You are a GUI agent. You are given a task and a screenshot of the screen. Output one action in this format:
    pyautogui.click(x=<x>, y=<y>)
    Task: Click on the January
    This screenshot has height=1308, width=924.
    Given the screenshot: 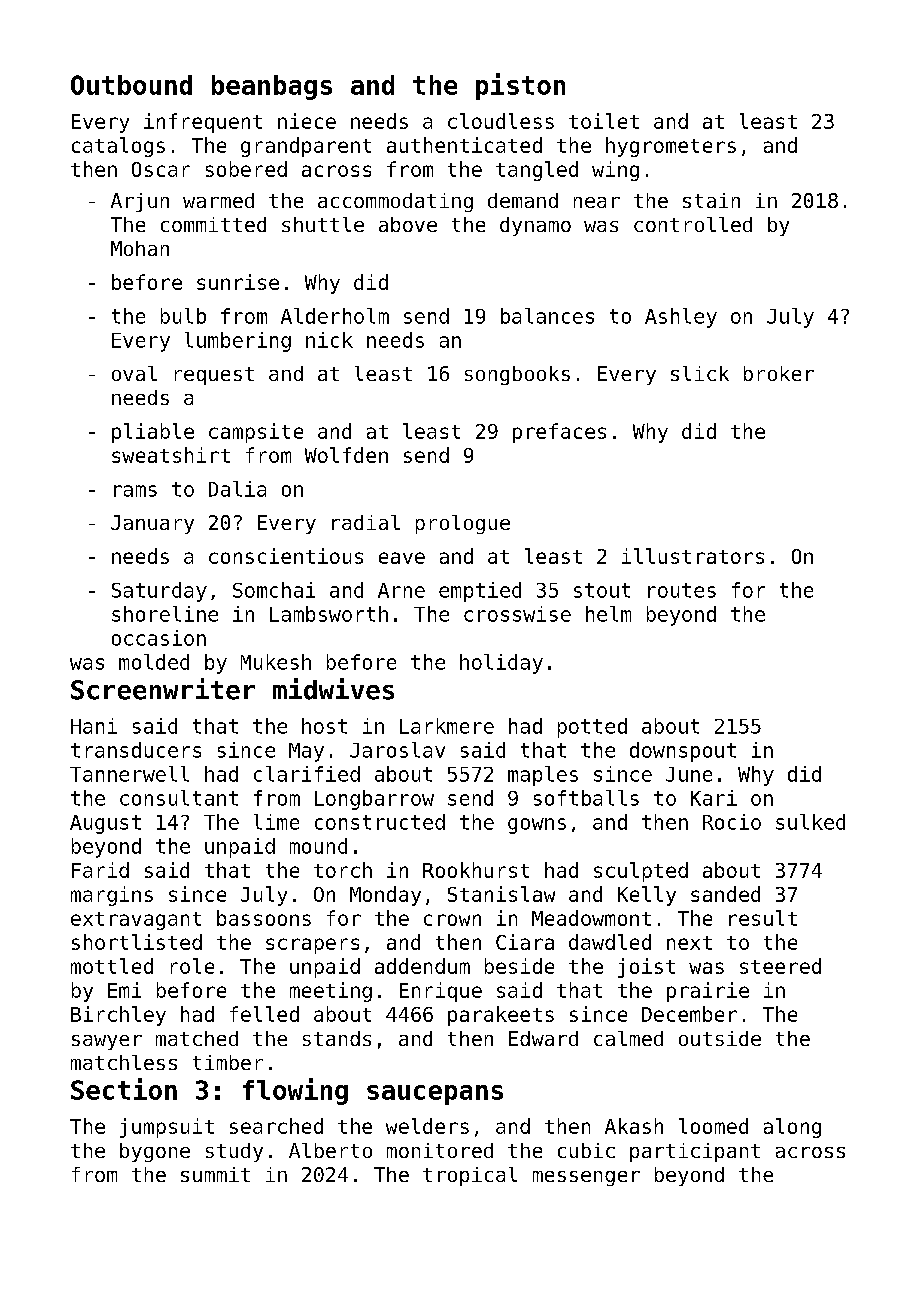 What is the action you would take?
    pyautogui.click(x=152, y=524)
